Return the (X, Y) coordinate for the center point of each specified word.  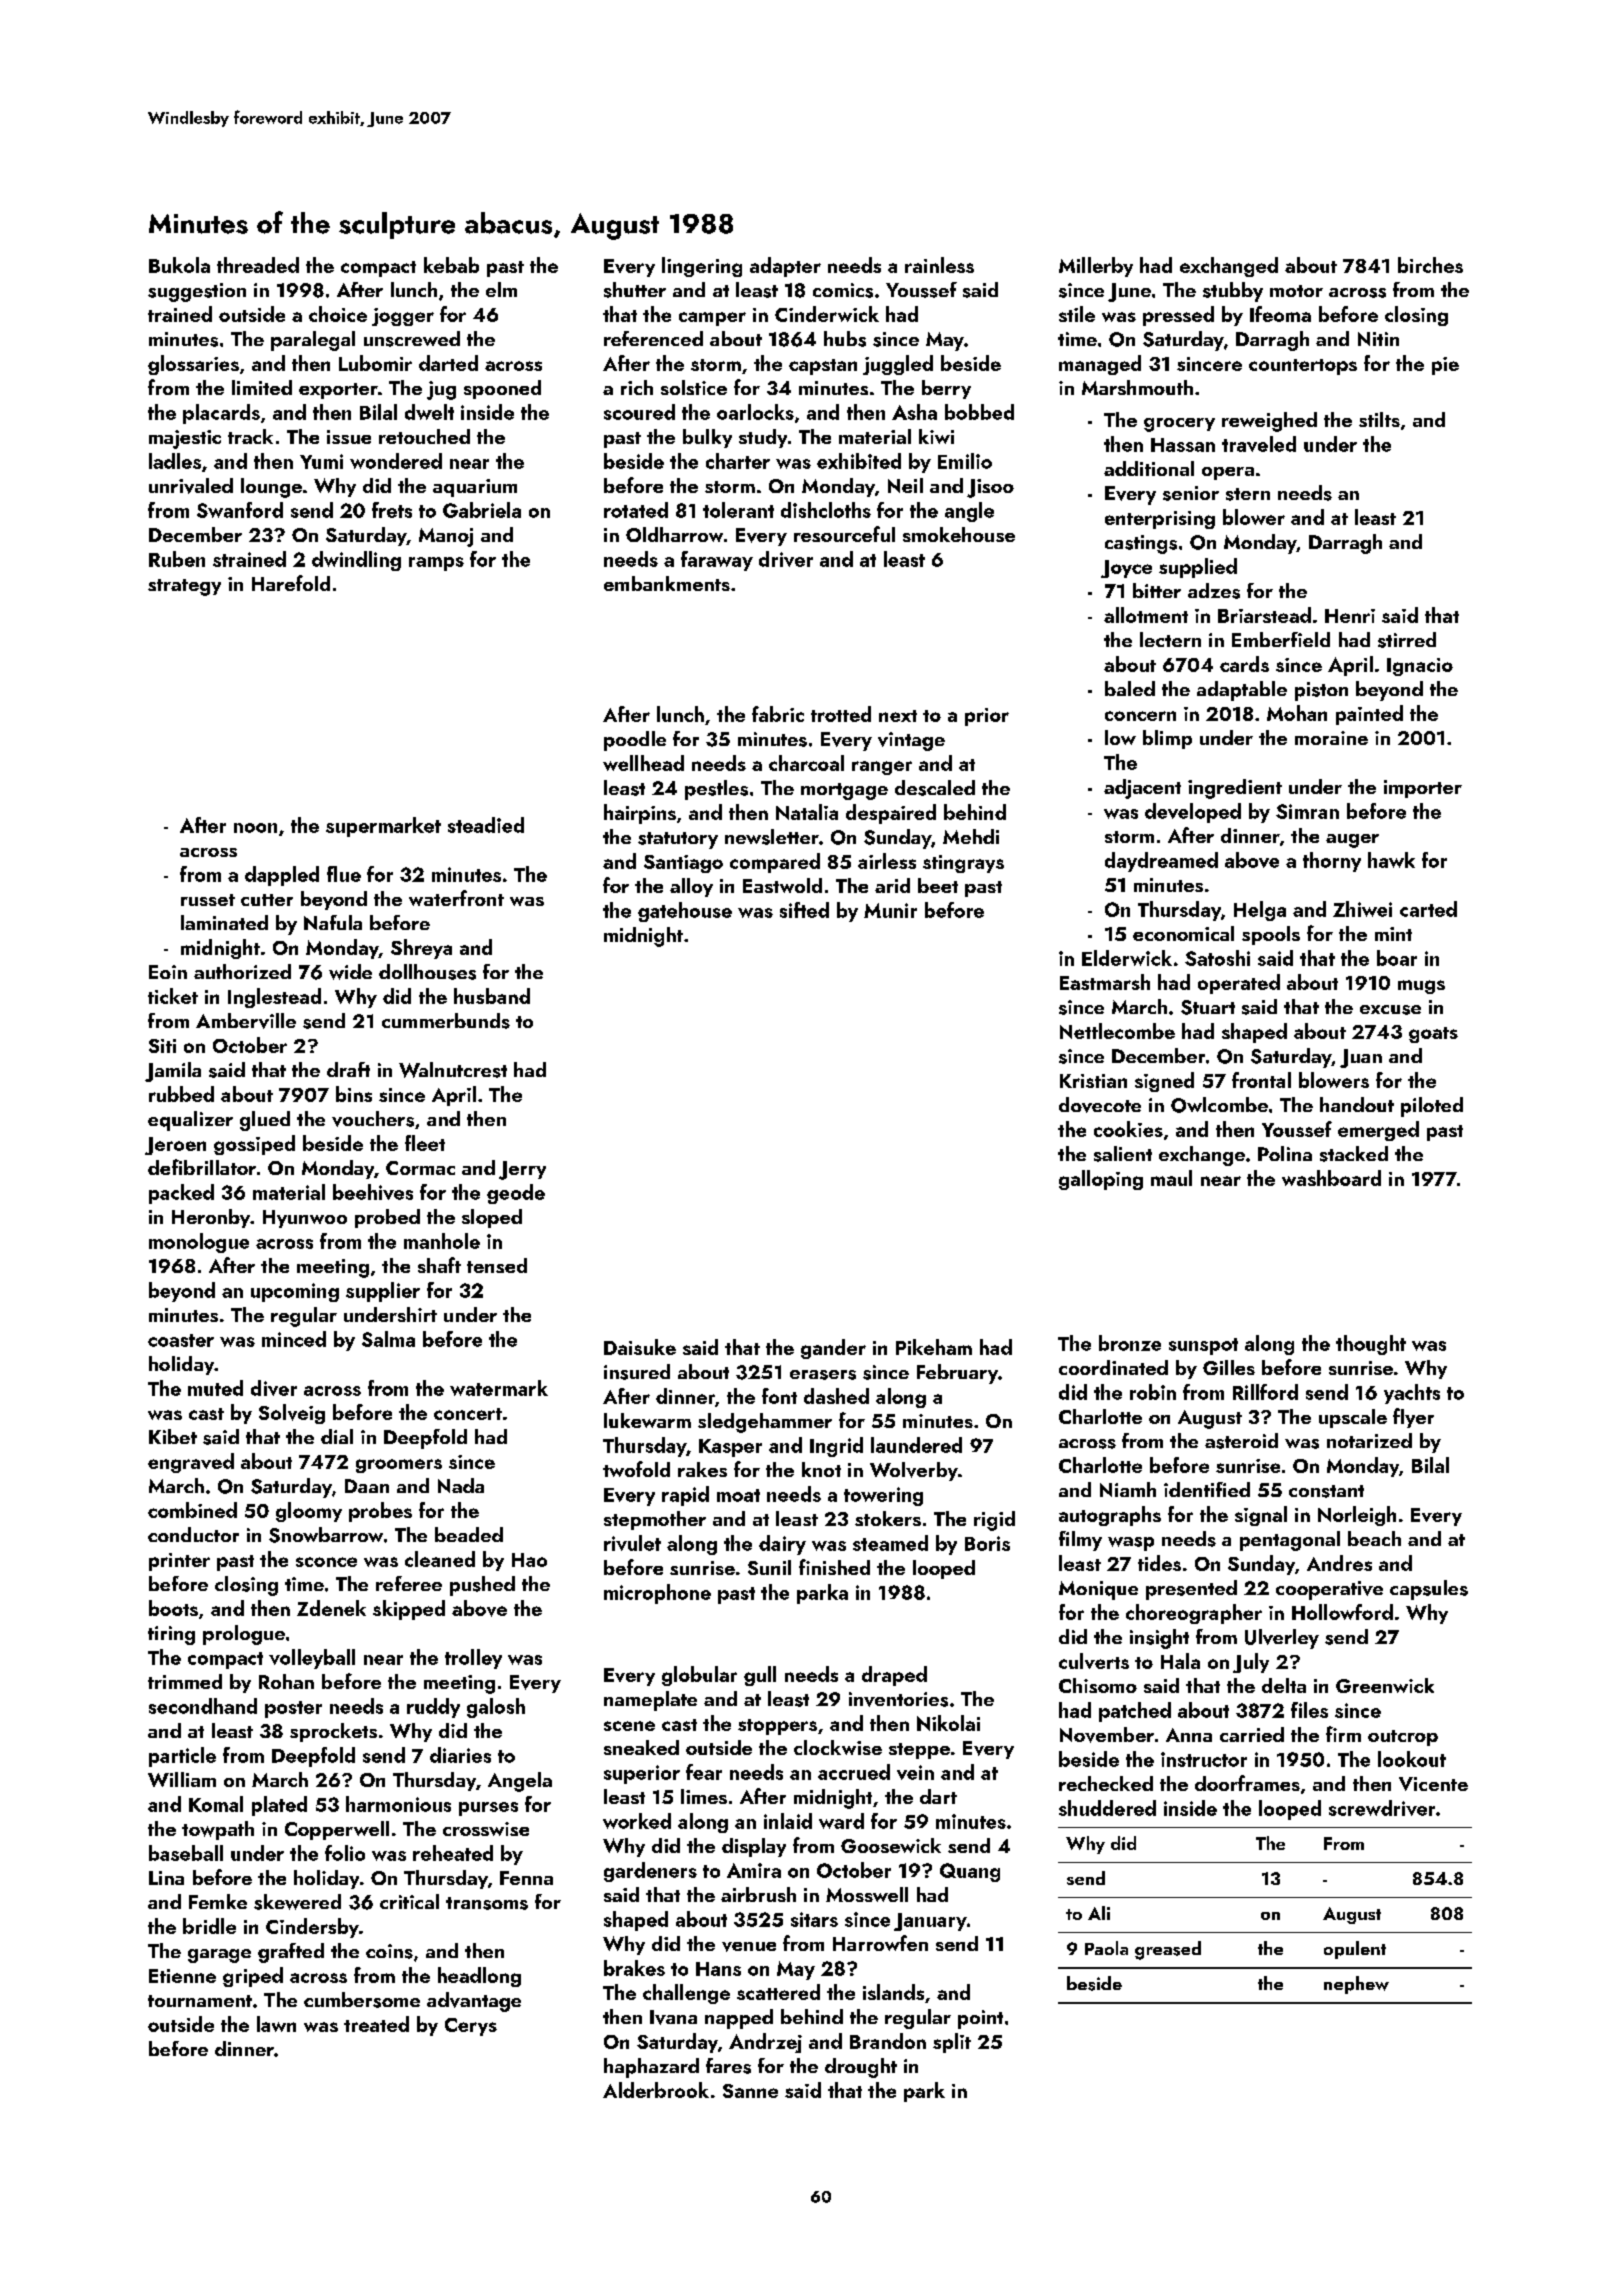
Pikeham (934, 1347)
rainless (939, 265)
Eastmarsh (1105, 982)
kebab (451, 265)
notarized (1369, 1440)
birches (1430, 265)
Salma (388, 1339)
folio (345, 1853)
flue (344, 874)
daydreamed (1161, 862)
